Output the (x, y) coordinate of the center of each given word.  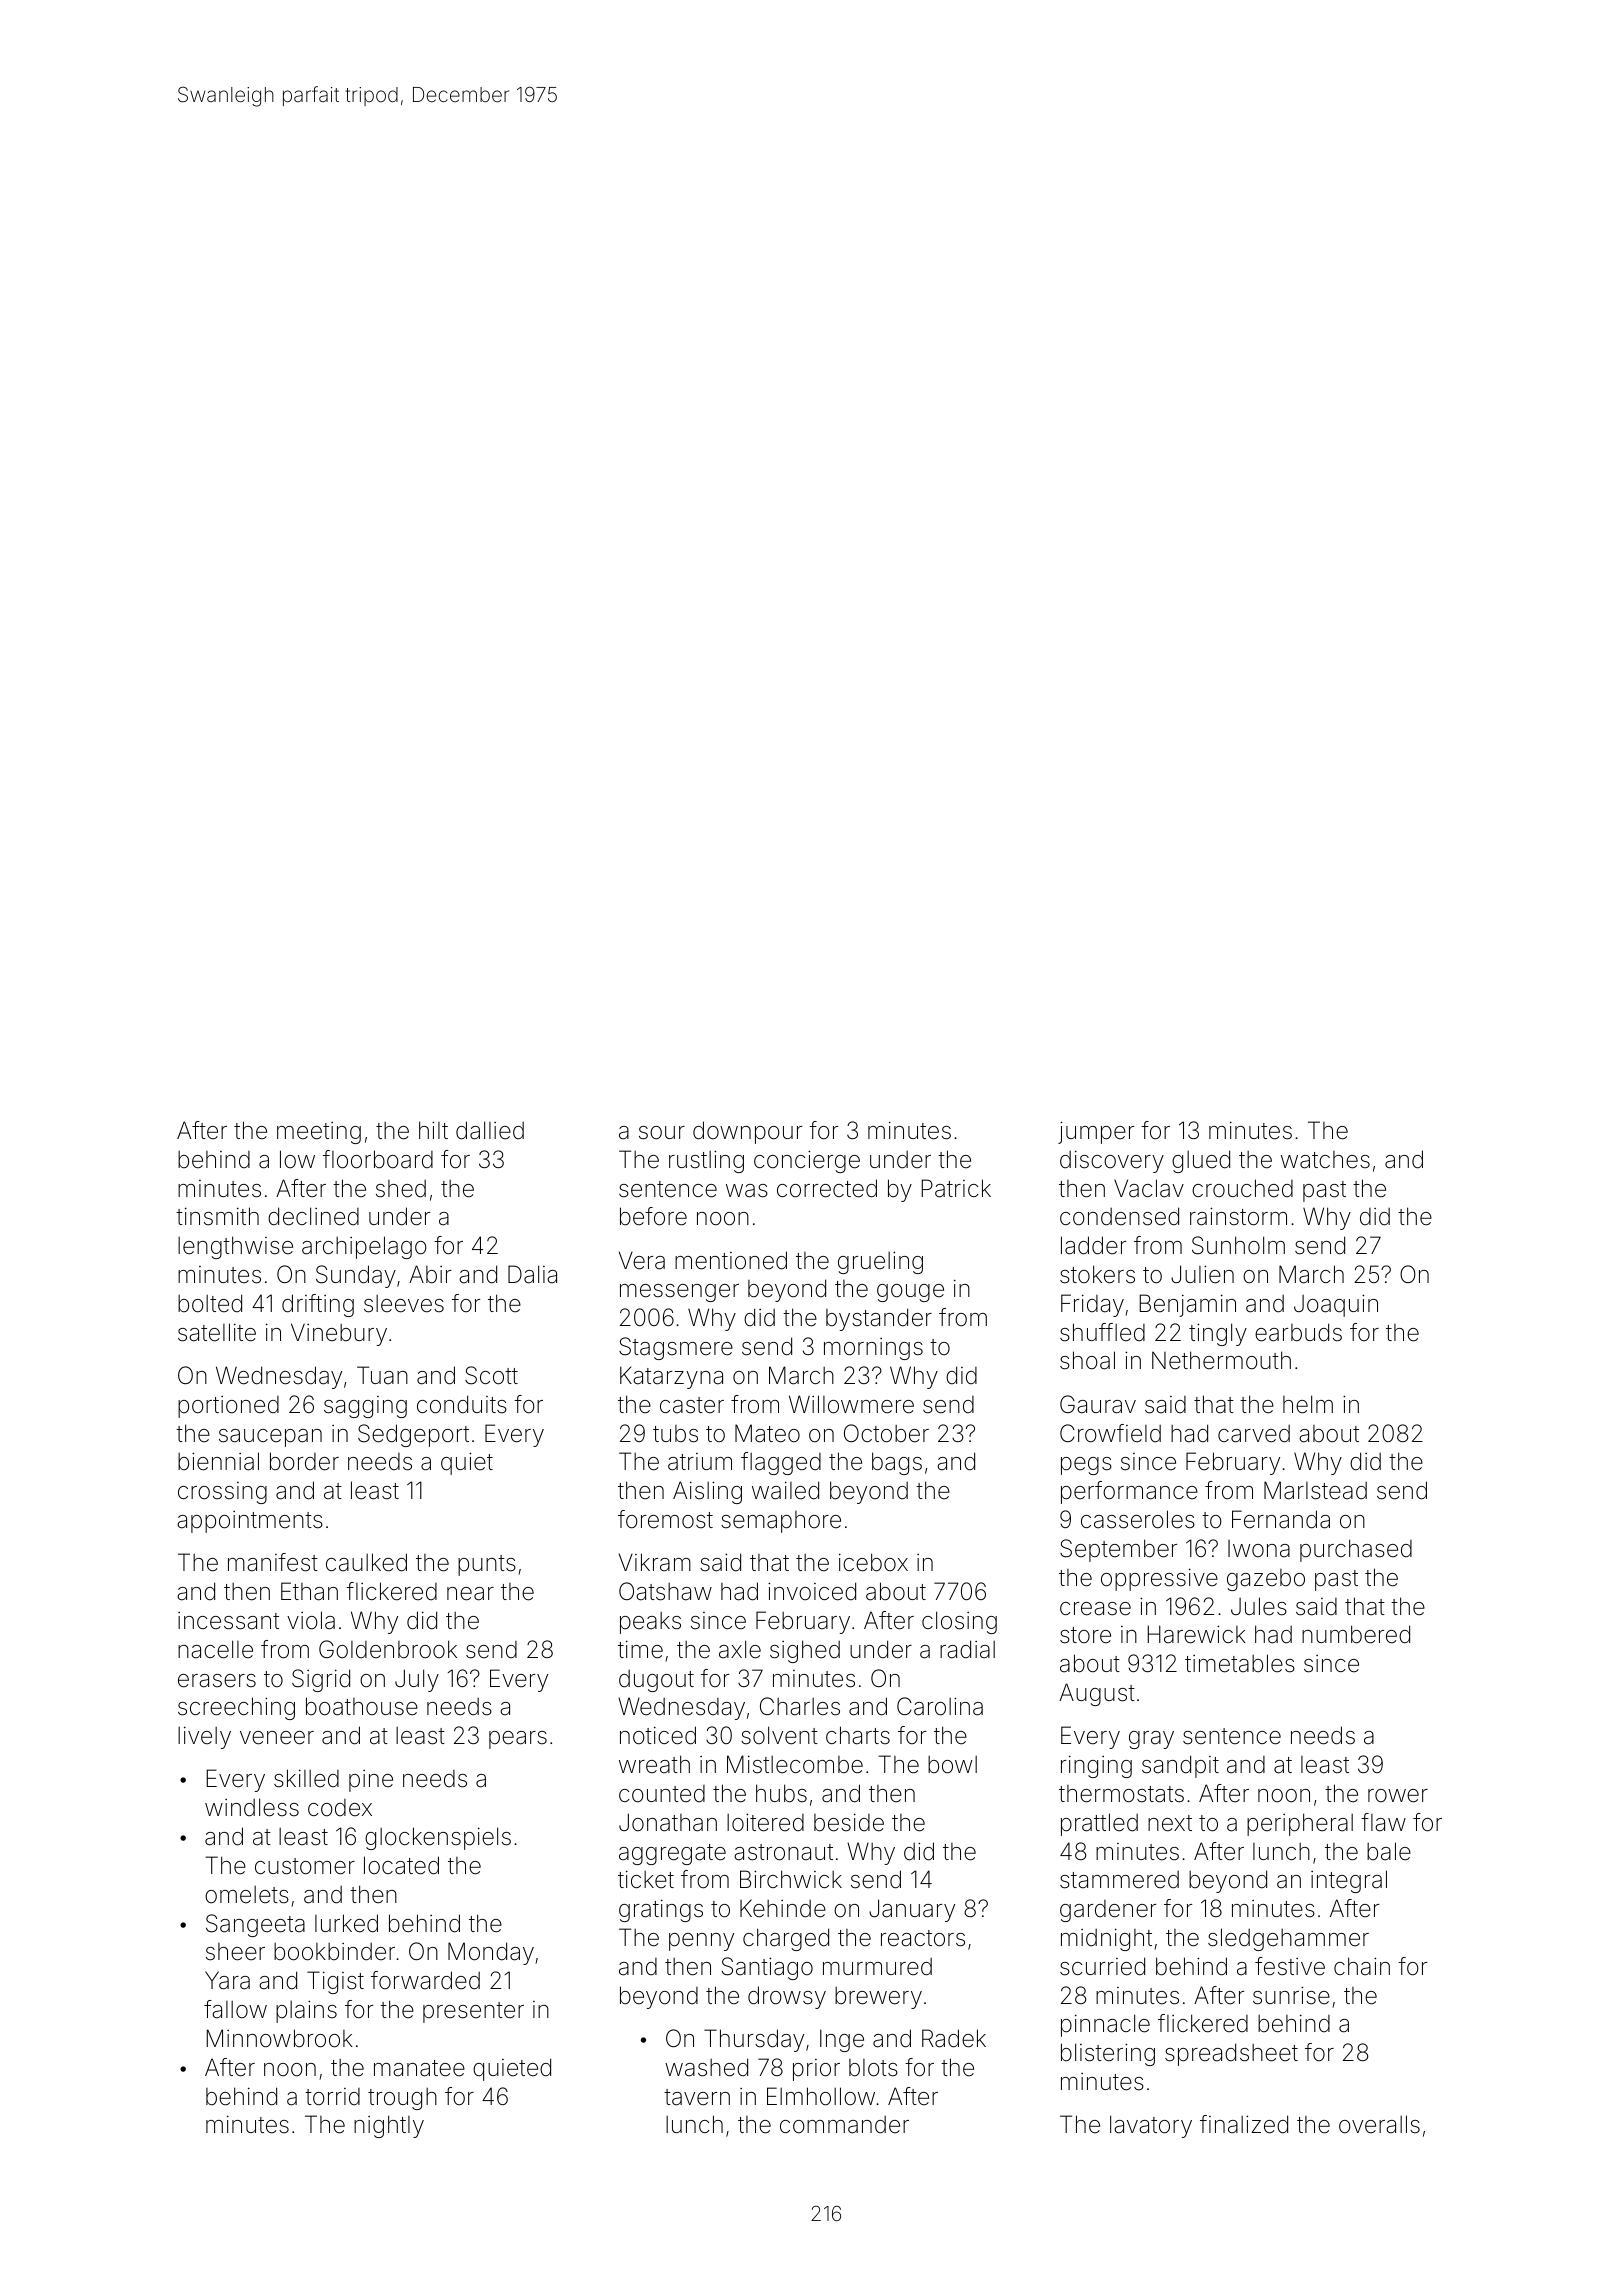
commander (844, 2125)
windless (252, 1807)
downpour (747, 1132)
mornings (873, 1349)
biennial (218, 1461)
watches (1325, 1160)
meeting (319, 1133)
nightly (389, 2126)
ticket (646, 1879)
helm (1308, 1404)
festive (1290, 1966)
